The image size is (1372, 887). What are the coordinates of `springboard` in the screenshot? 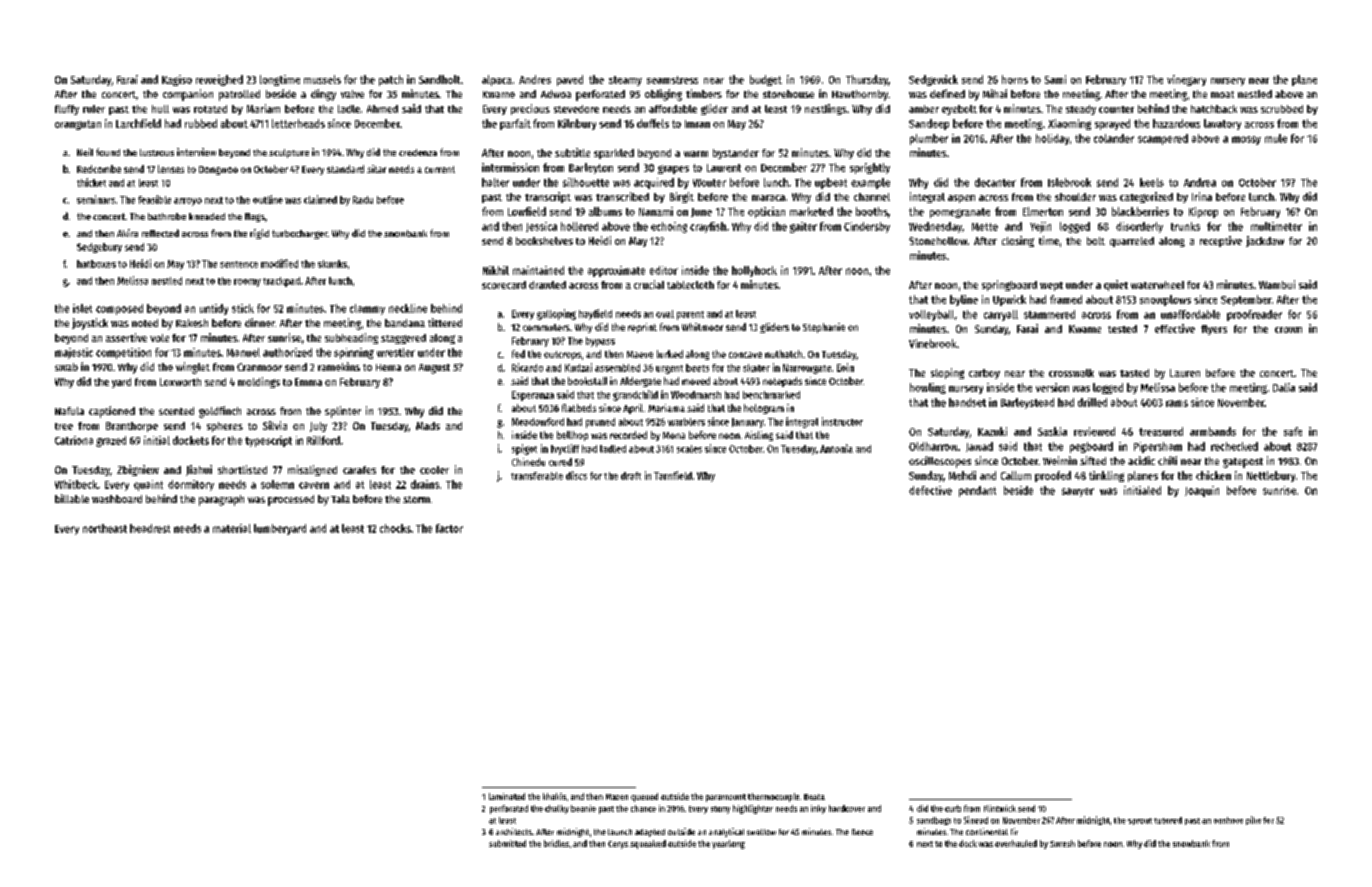 It's located at (1009, 285).
